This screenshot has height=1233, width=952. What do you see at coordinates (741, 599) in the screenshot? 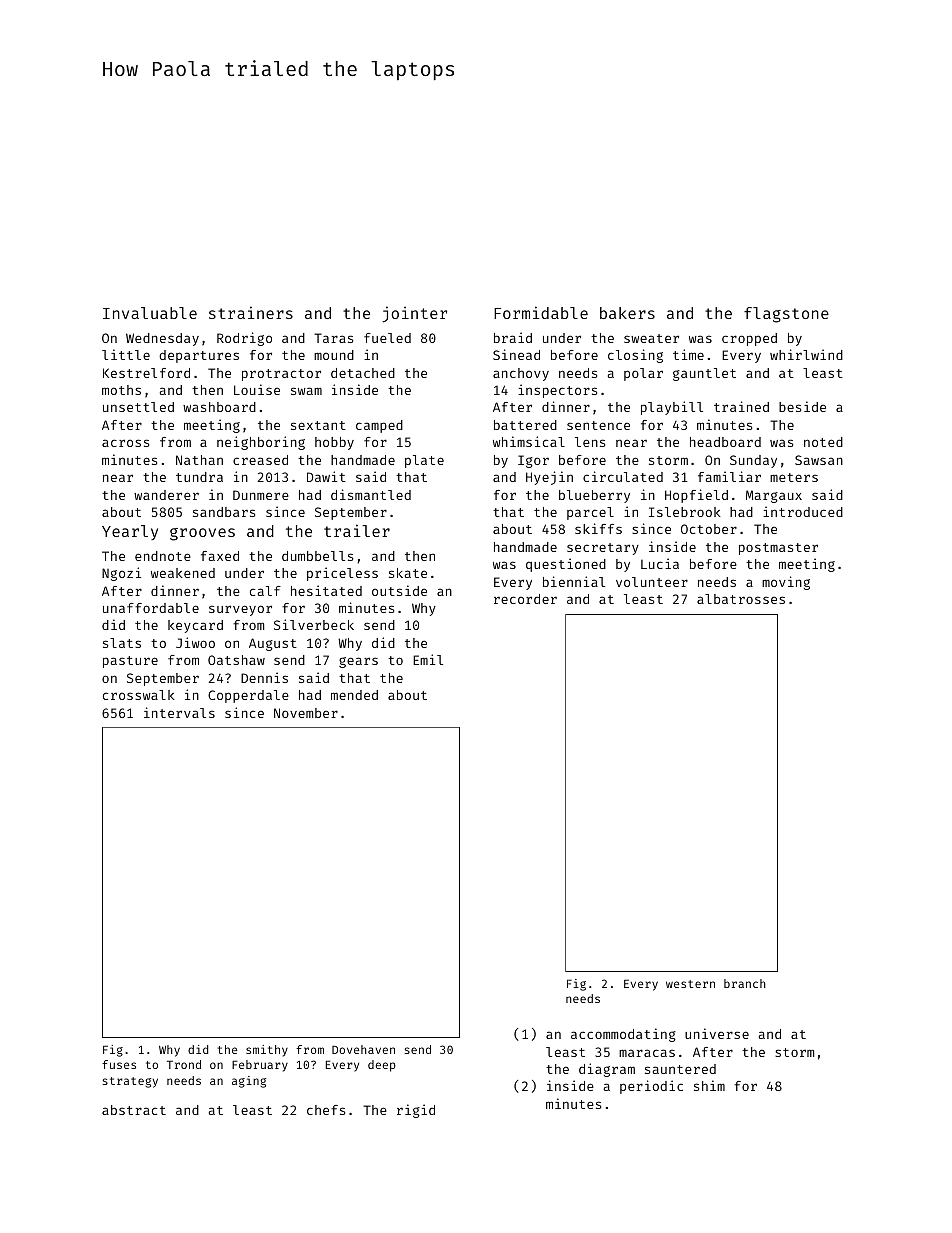
I see `albatrosses` at bounding box center [741, 599].
